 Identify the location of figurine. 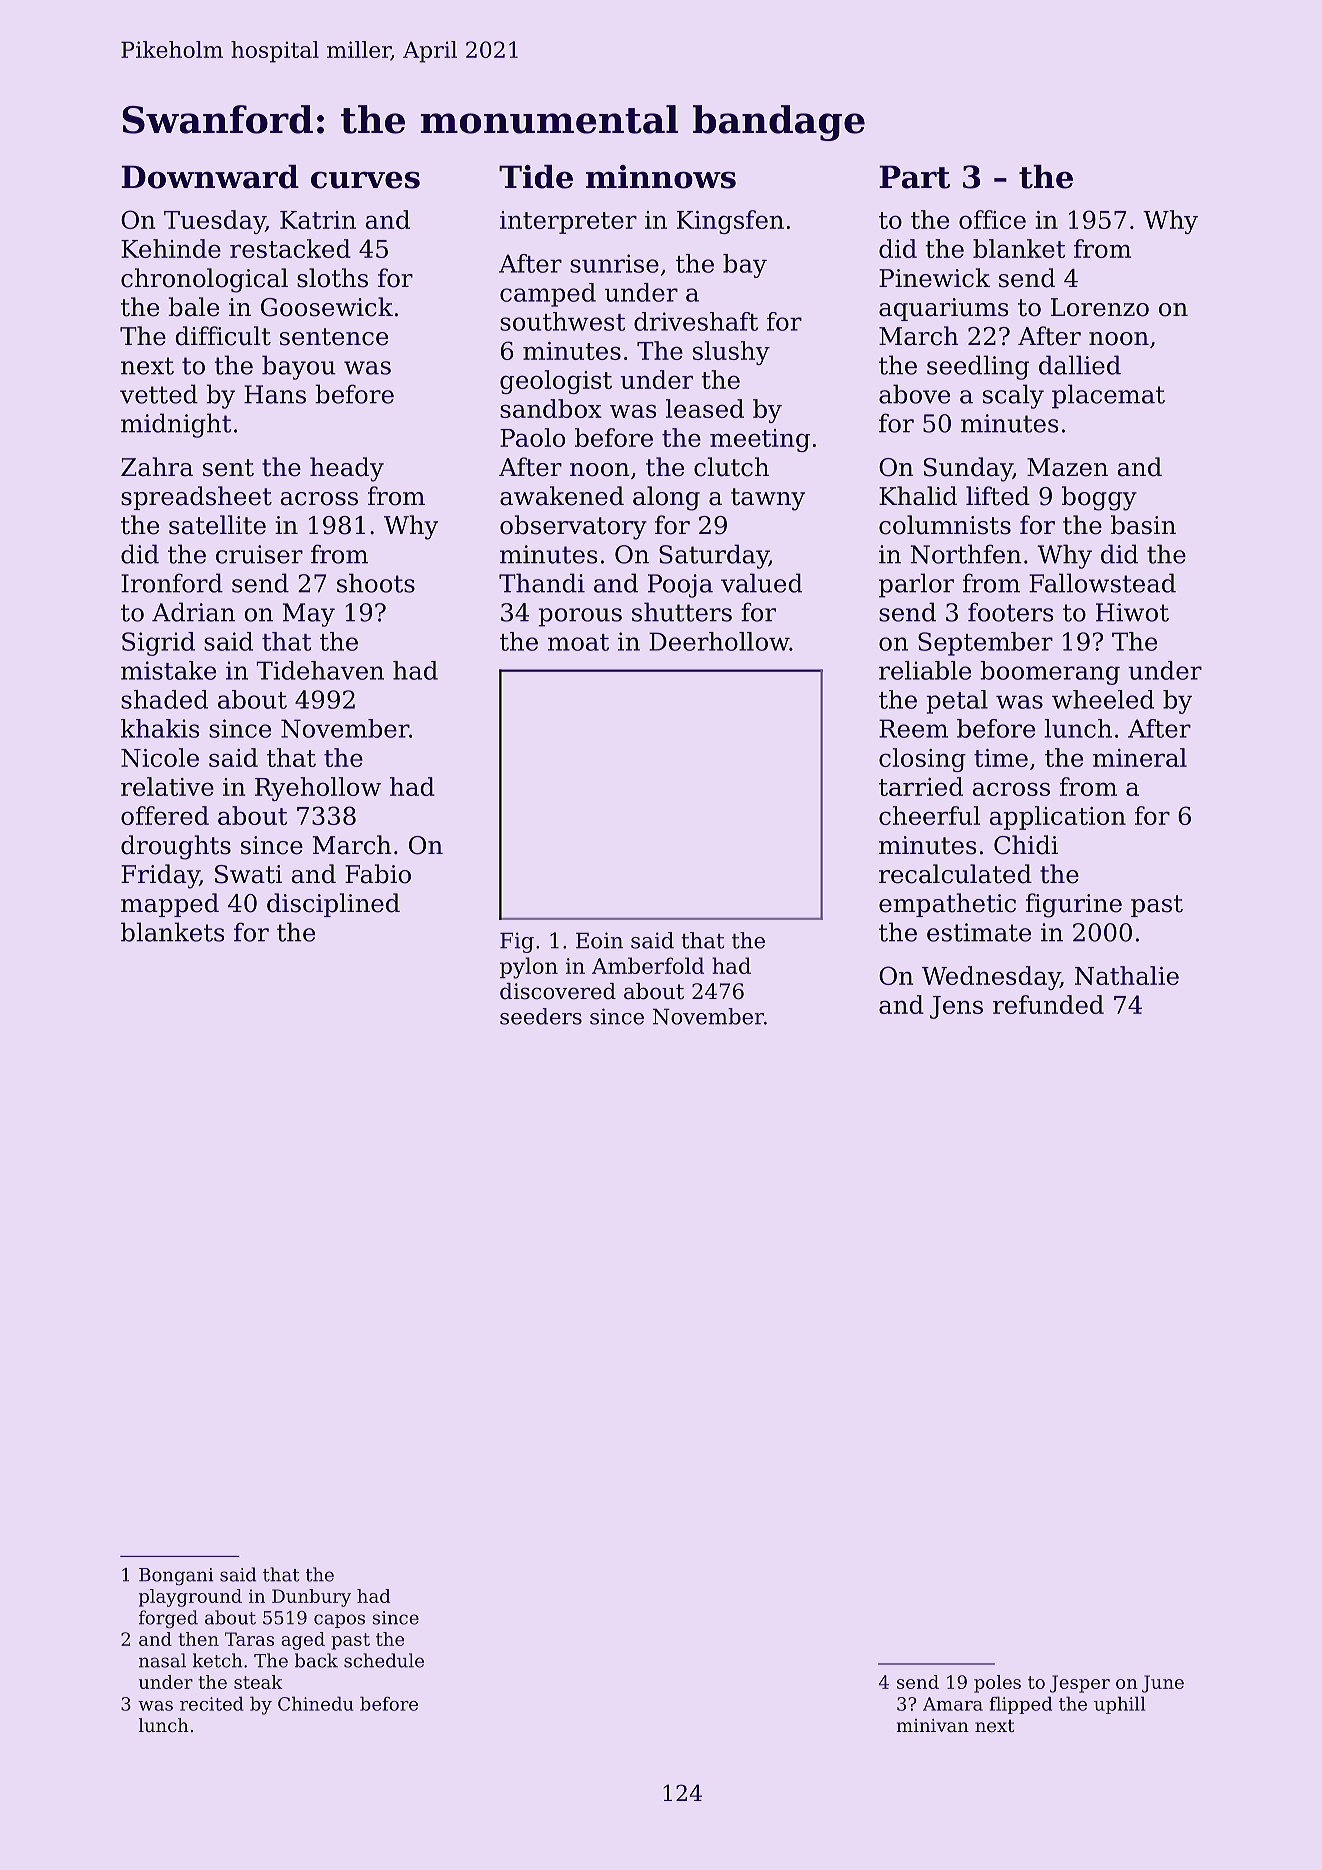
(1074, 905).
